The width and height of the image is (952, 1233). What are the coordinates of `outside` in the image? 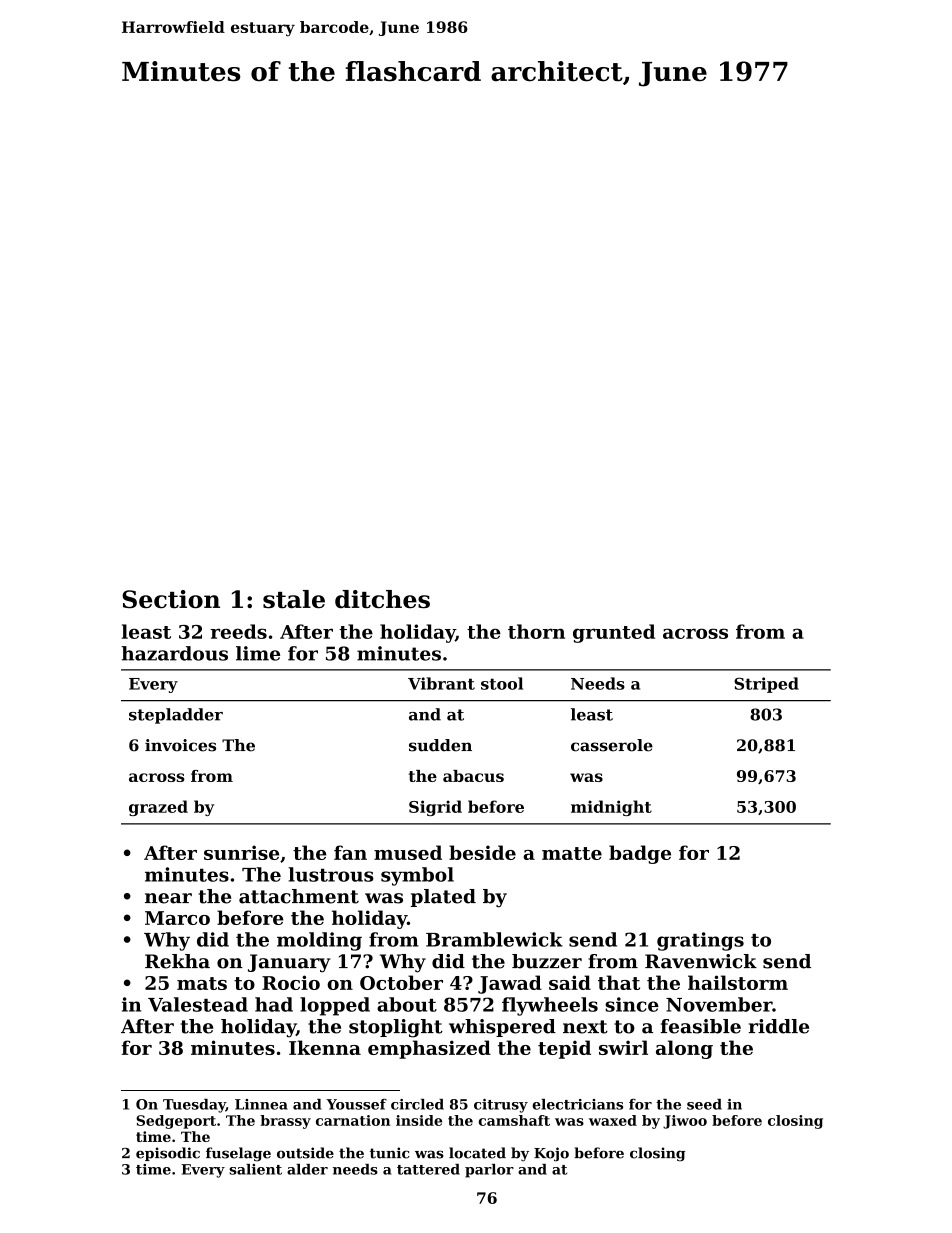 It's located at (305, 1153).
